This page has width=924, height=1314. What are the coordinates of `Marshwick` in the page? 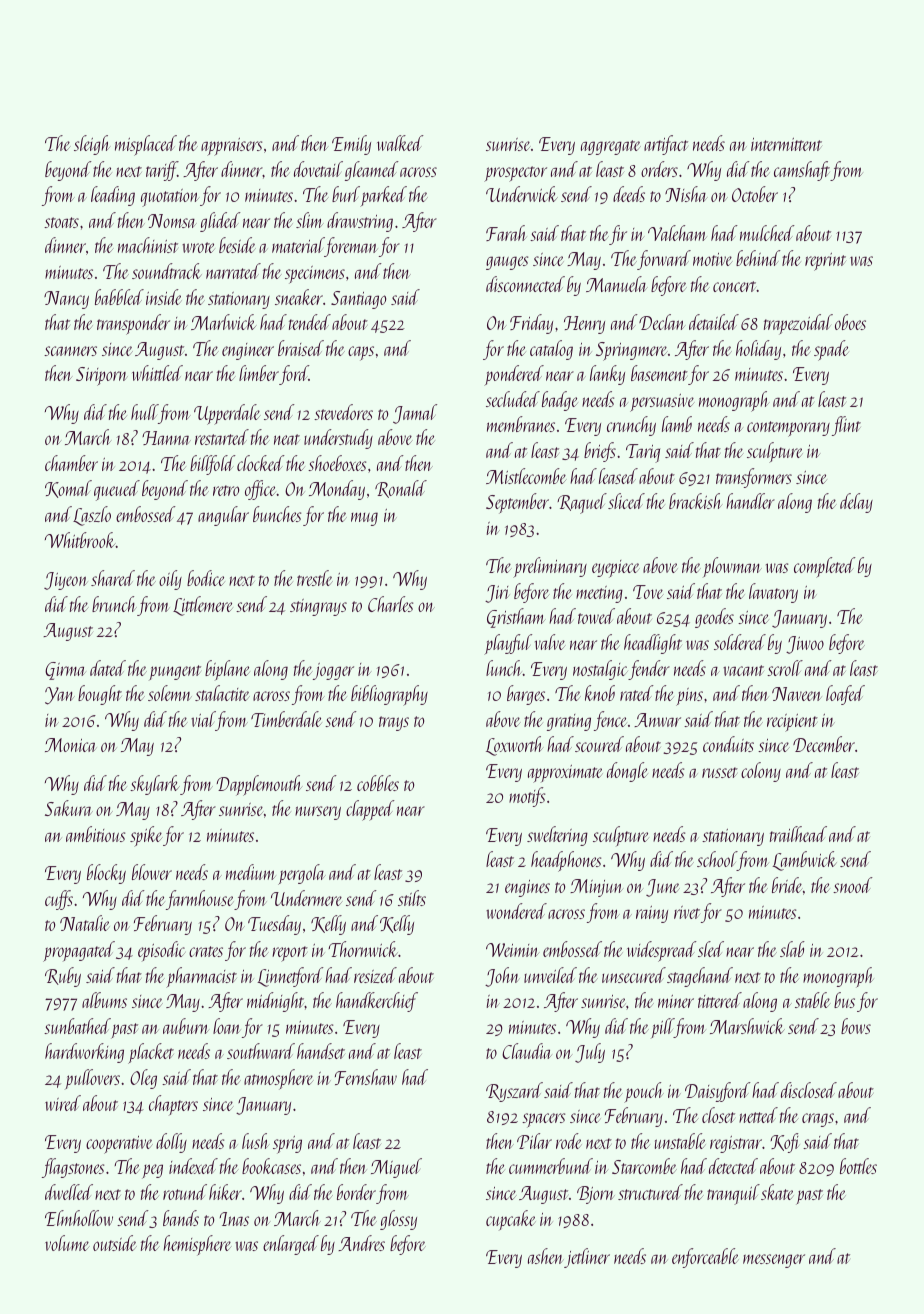 It's located at (747, 1026).
